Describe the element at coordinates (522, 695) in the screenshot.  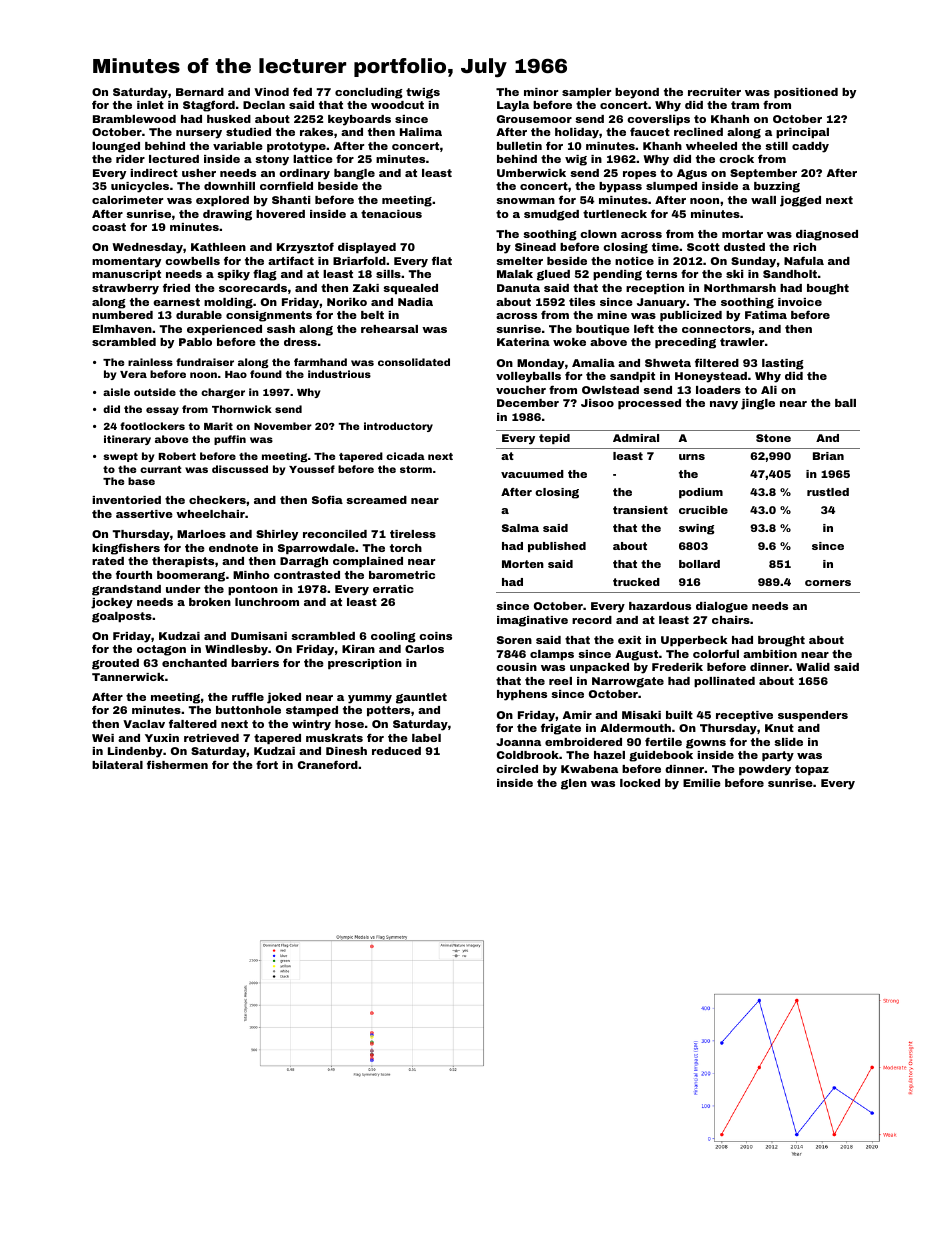
I see `hyphens` at that location.
